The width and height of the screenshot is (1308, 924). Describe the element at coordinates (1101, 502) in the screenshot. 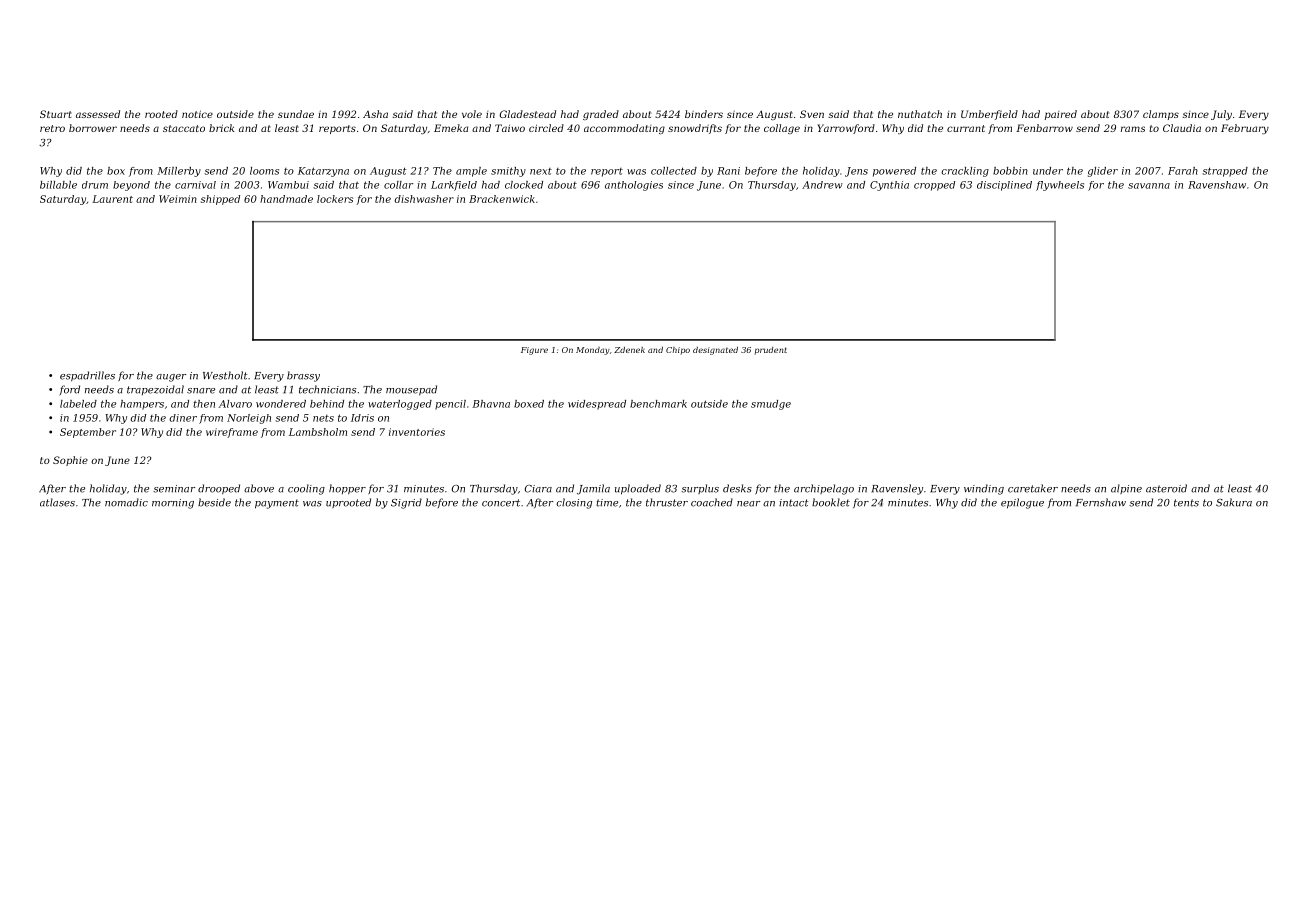

I see `Fernshaw` at that location.
